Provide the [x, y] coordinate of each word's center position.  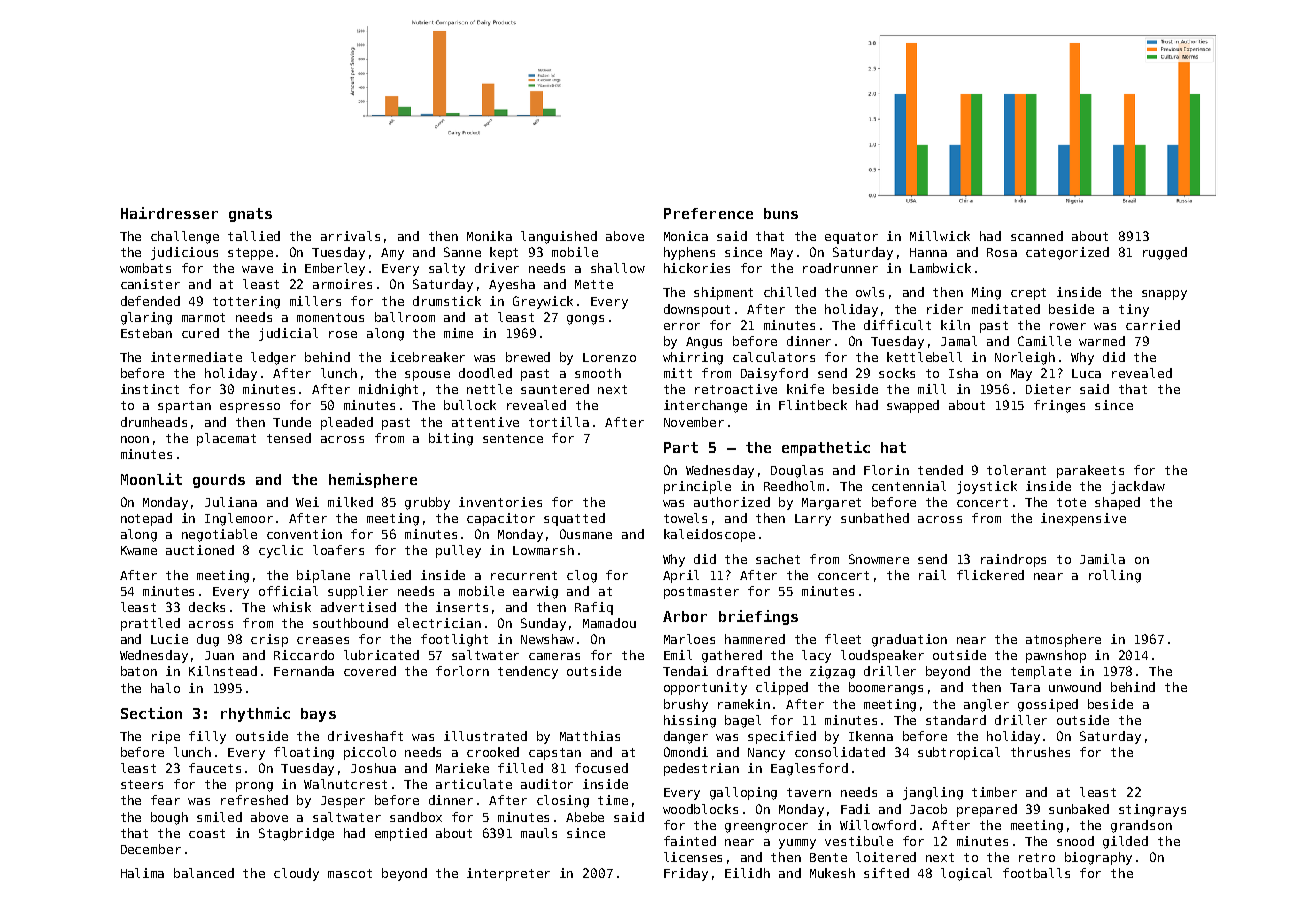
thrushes [1040, 752]
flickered [990, 575]
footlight [454, 640]
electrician [439, 623]
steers [142, 784]
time [613, 800]
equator [851, 238]
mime [458, 333]
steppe [250, 254]
